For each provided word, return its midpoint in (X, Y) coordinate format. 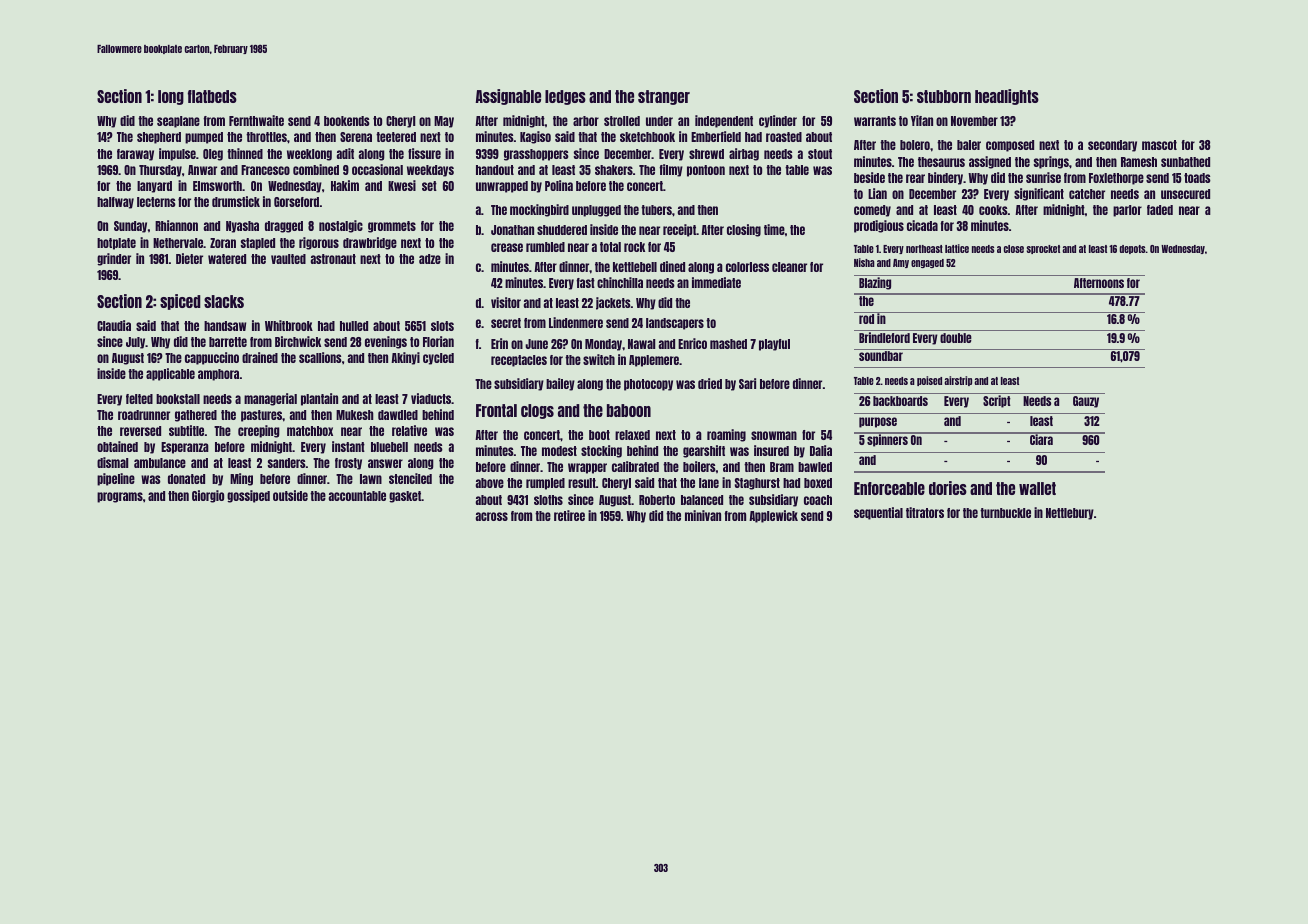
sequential (878, 513)
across (491, 516)
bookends (347, 121)
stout (820, 154)
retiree (569, 515)
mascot (1159, 145)
